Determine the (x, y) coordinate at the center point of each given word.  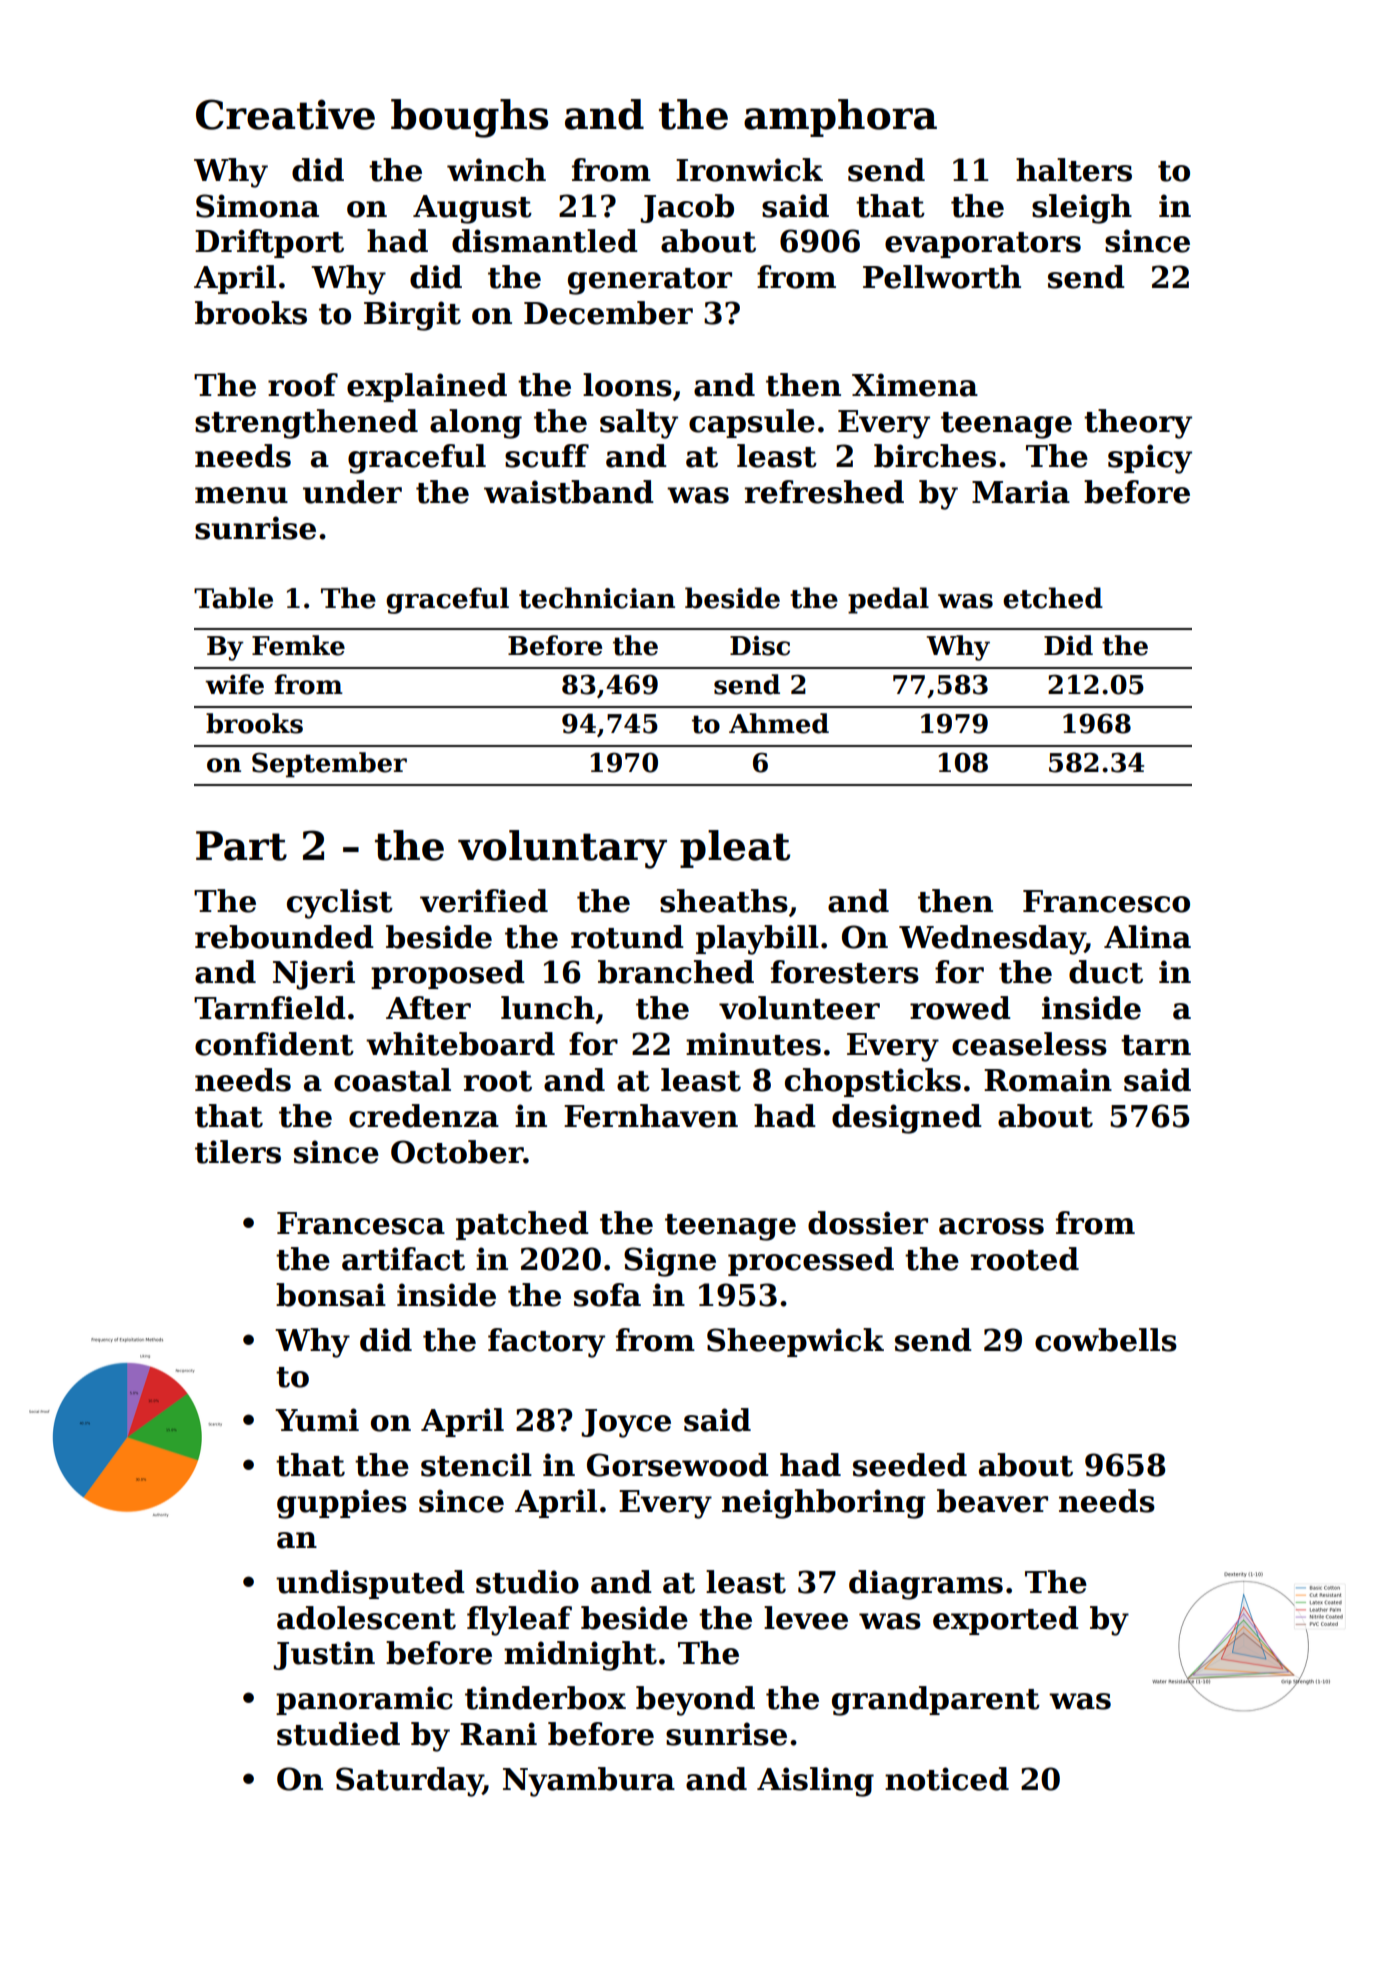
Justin (324, 1655)
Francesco (1106, 901)
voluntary (562, 849)
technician (597, 598)
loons (627, 385)
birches (935, 456)
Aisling (815, 1782)
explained (427, 387)
